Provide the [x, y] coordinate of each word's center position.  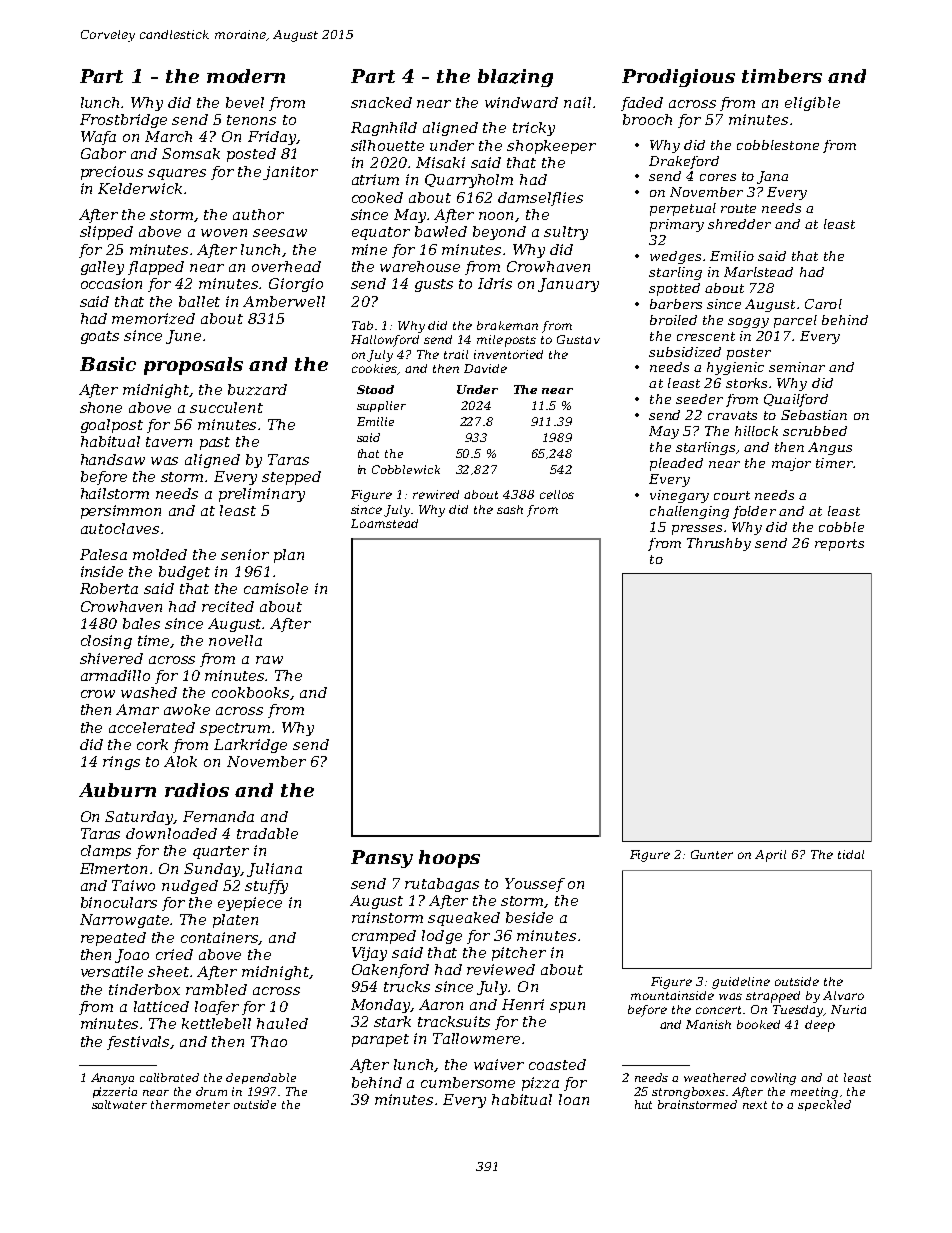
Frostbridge [123, 121]
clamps [106, 852]
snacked [381, 102]
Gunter [712, 854]
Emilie [375, 421]
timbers [782, 76]
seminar [797, 367]
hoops [449, 859]
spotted [674, 289]
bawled [441, 231]
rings [121, 763]
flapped [156, 268]
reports [839, 545]
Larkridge [250, 746]
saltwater [119, 1104]
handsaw [113, 459]
